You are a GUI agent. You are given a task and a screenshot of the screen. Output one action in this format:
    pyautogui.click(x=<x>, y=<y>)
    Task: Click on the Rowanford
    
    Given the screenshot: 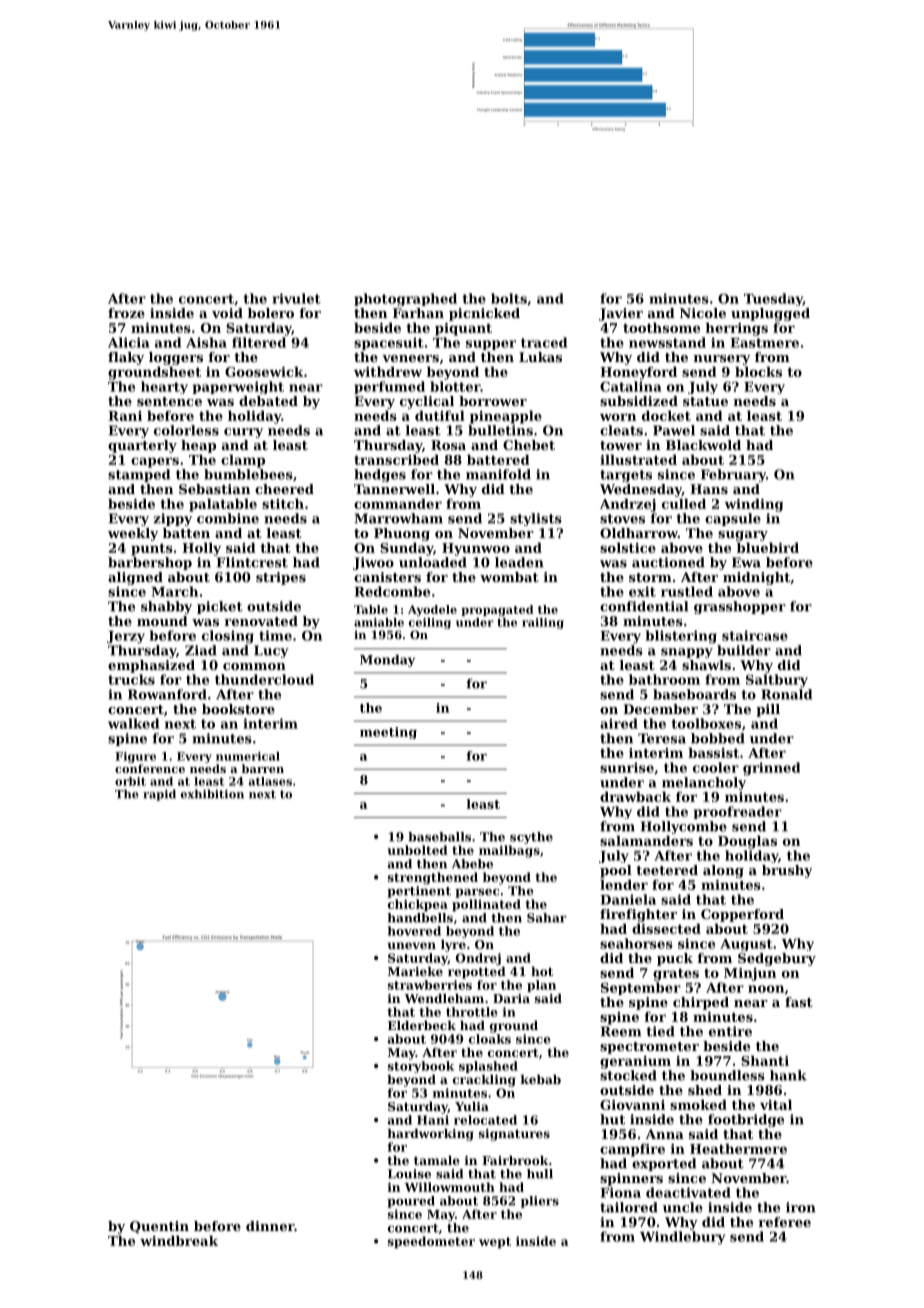 What is the action you would take?
    pyautogui.click(x=167, y=694)
